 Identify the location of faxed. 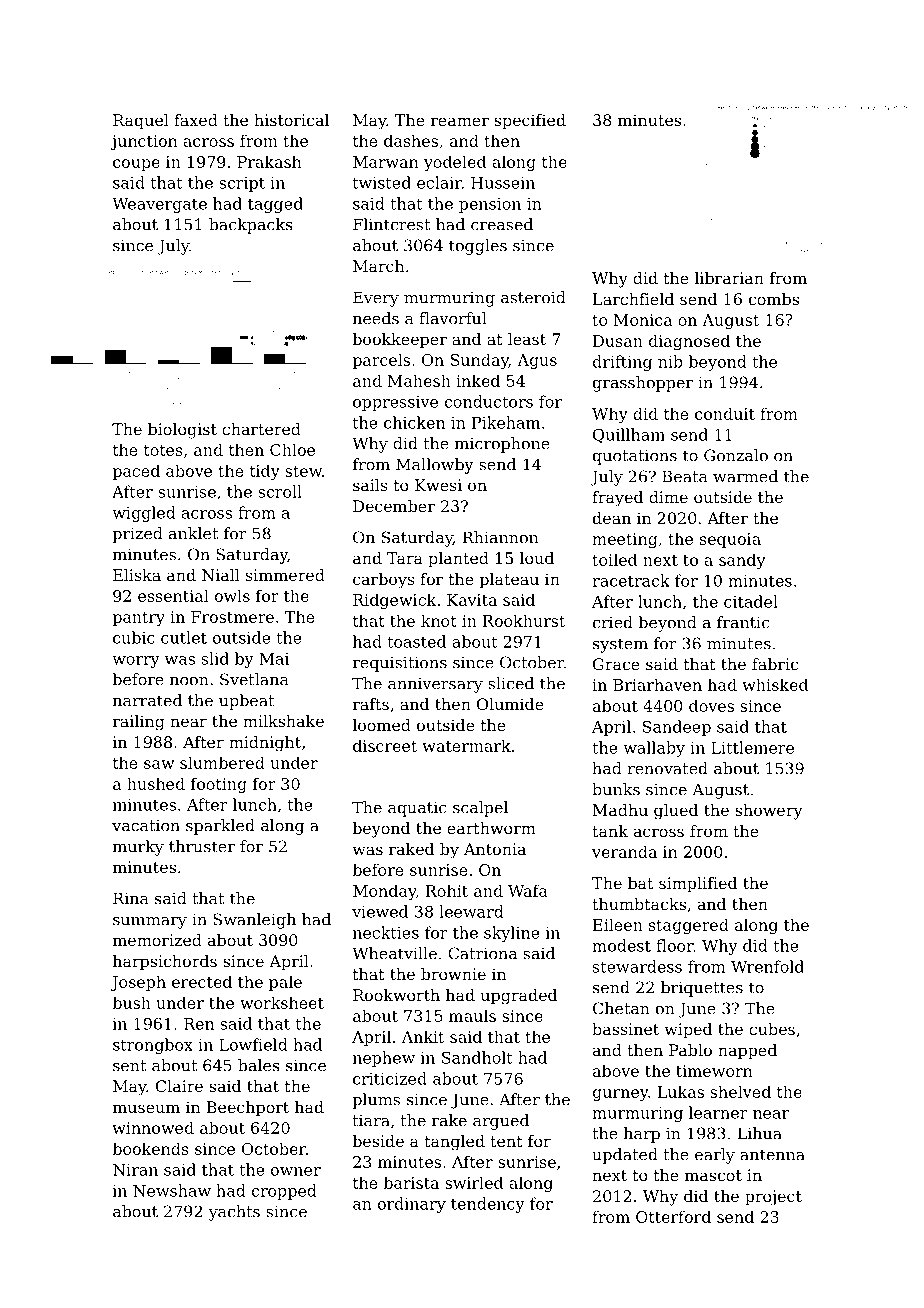
(196, 120).
